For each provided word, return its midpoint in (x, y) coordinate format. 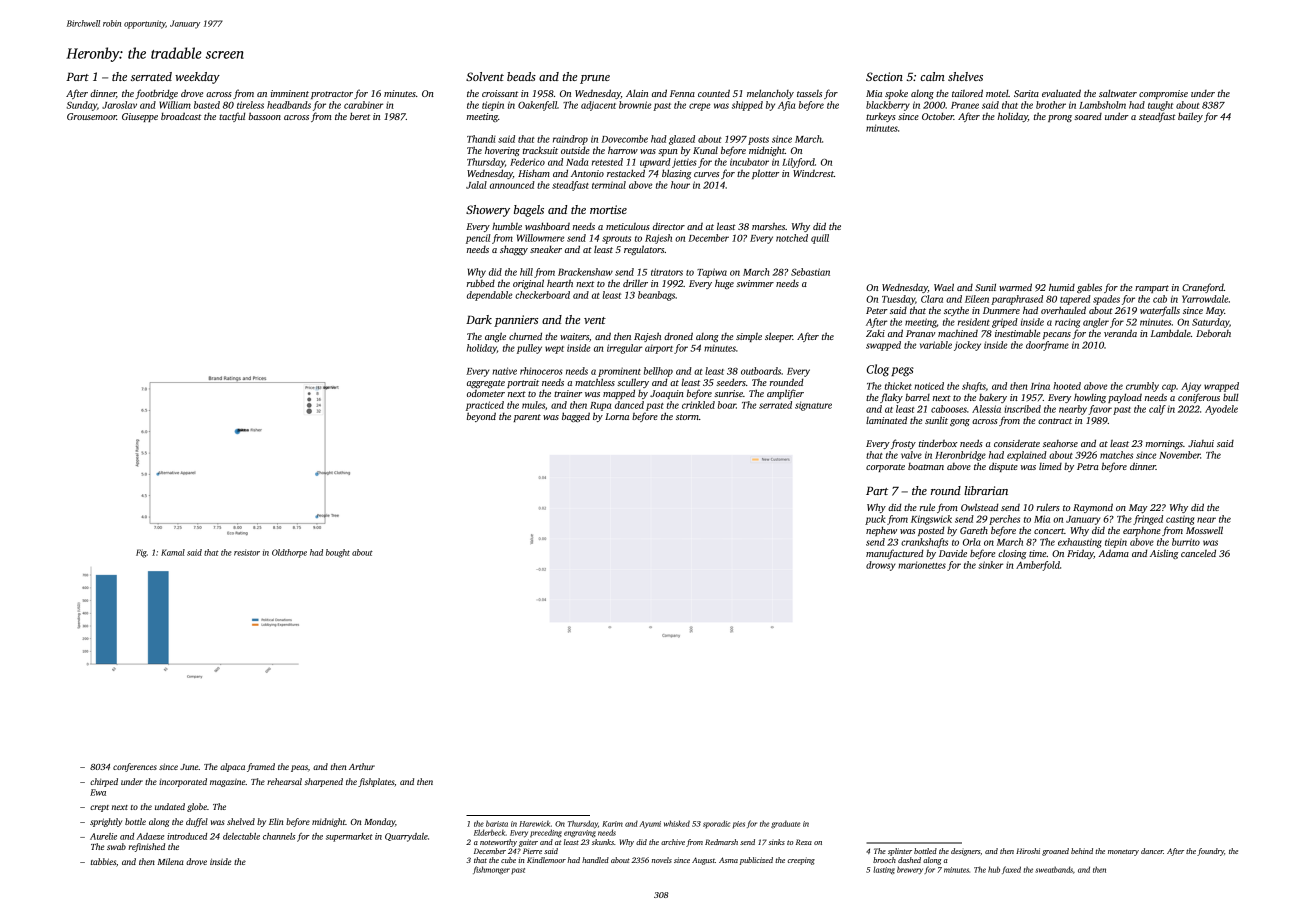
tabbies (103, 861)
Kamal (173, 552)
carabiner (363, 105)
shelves (965, 76)
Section (884, 76)
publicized (756, 861)
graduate (785, 824)
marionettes (922, 565)
